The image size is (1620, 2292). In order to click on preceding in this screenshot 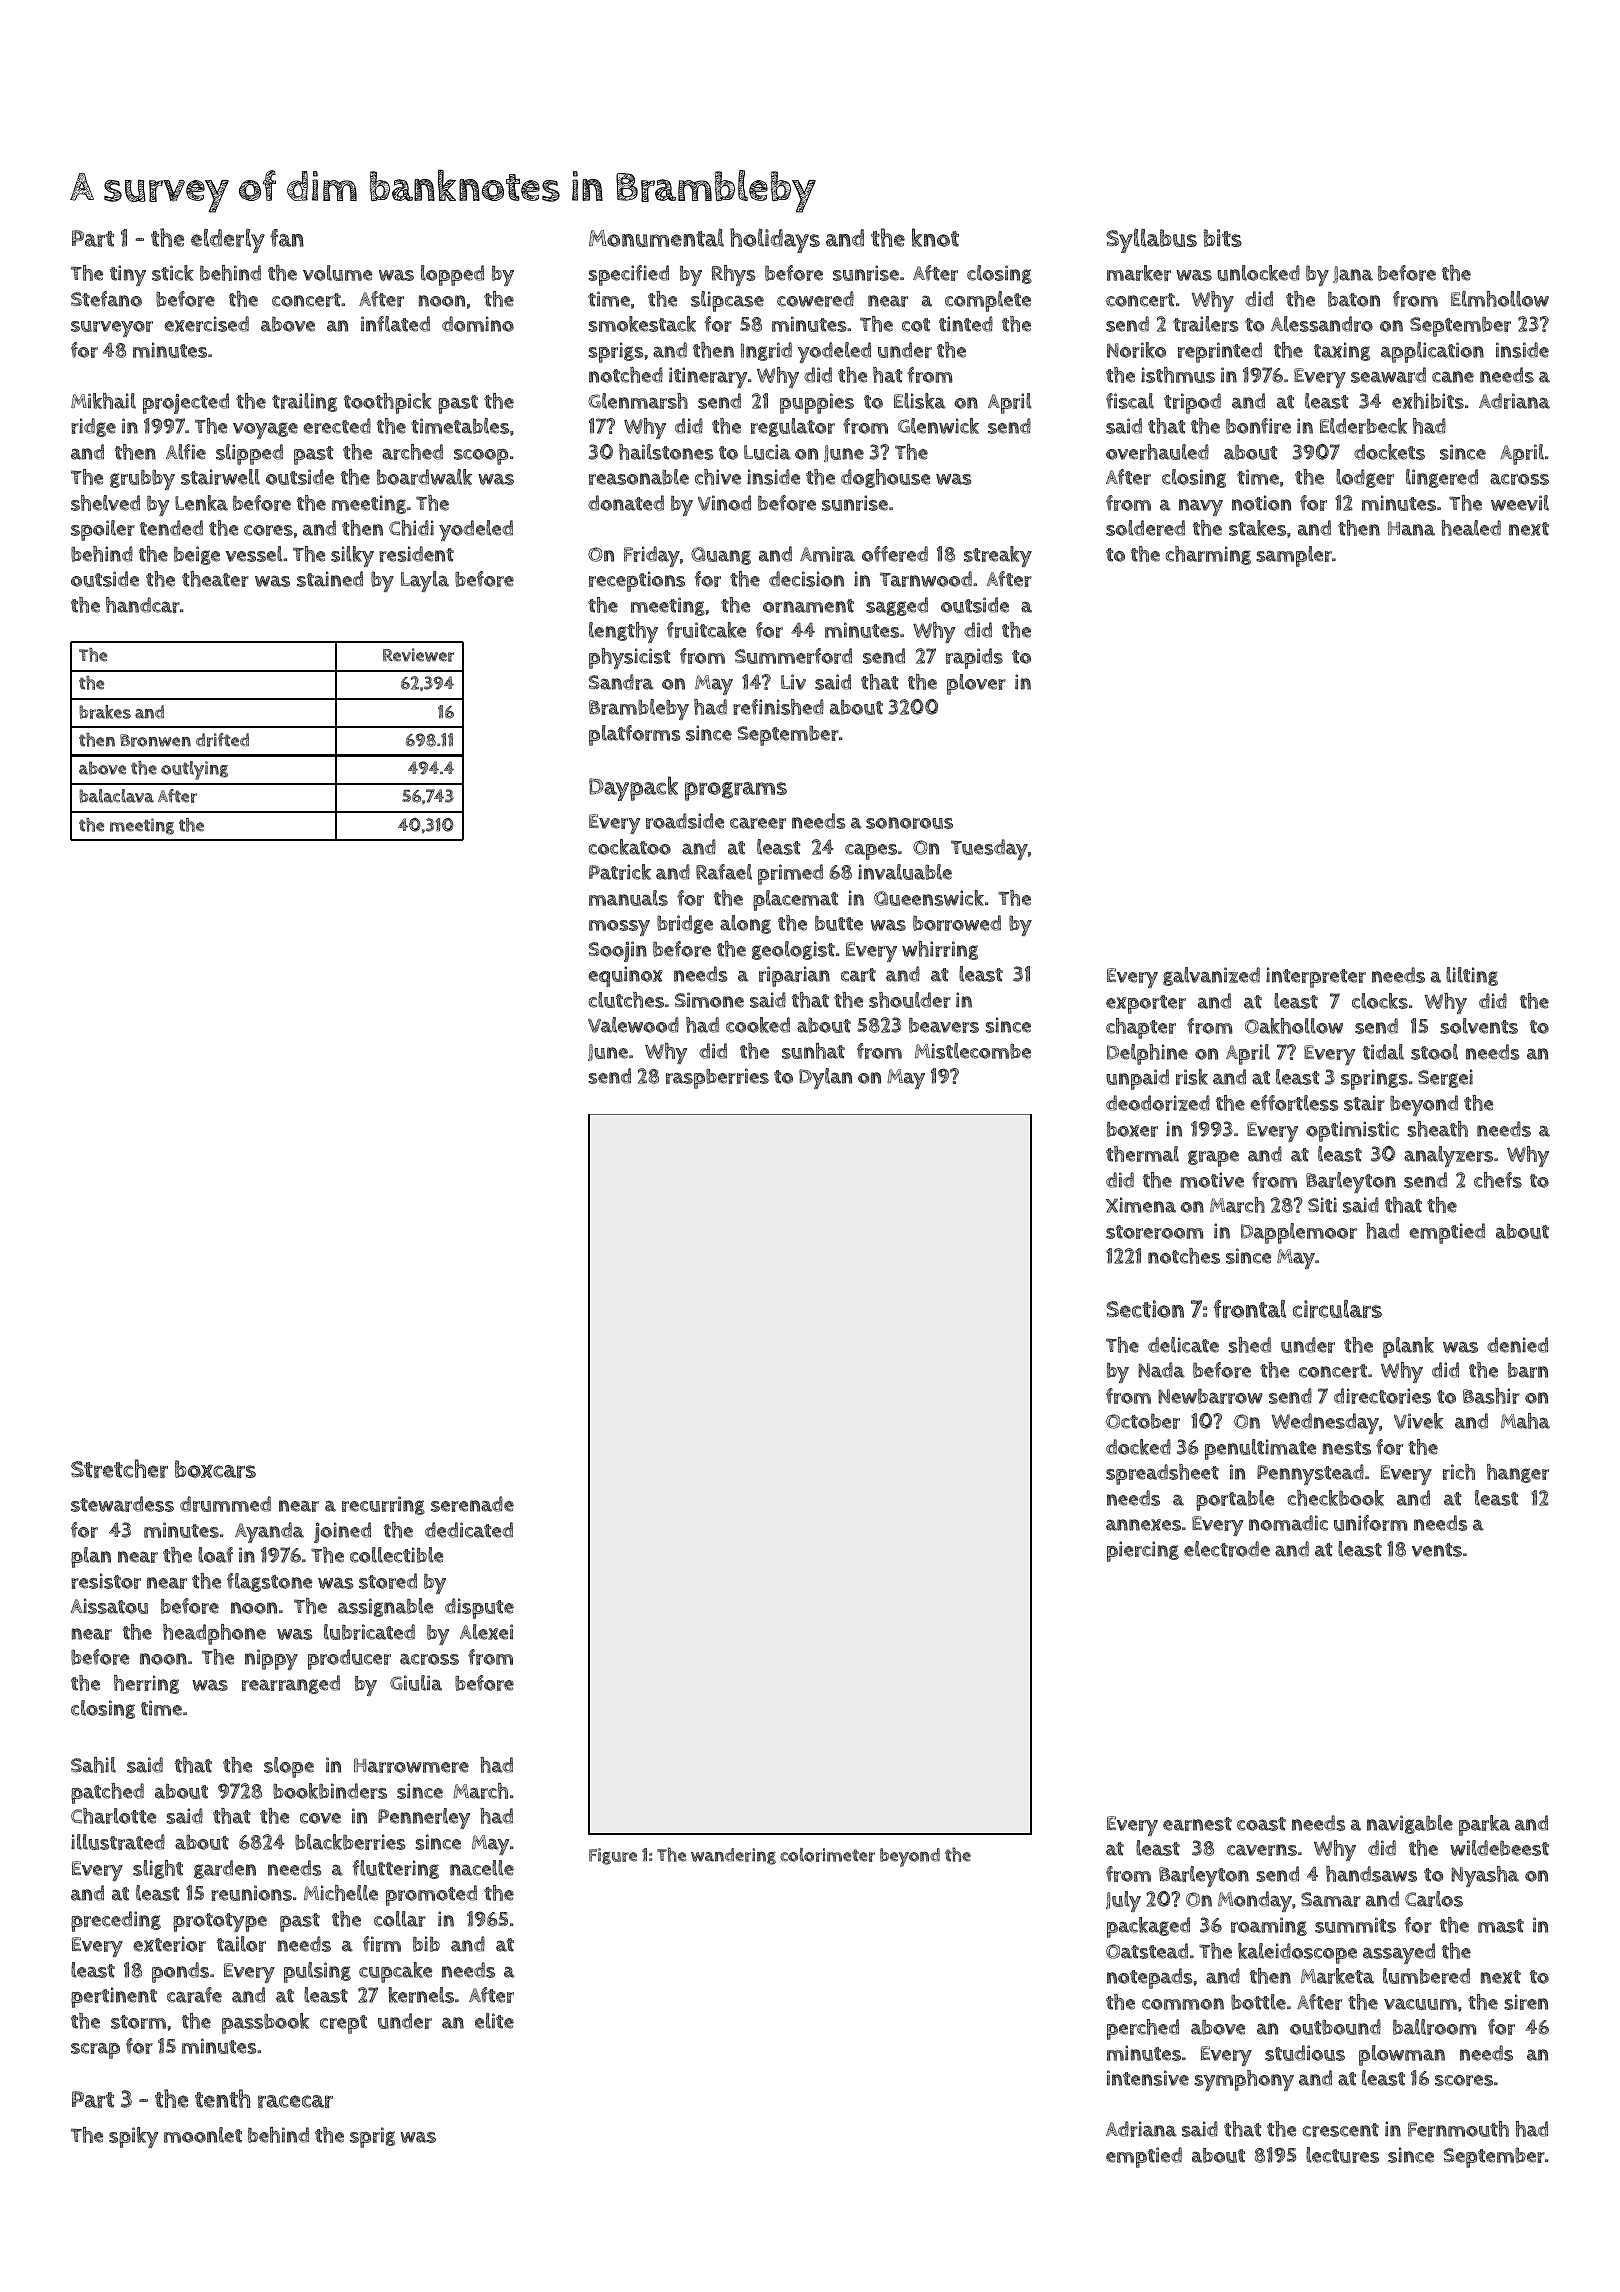, I will do `click(116, 1921)`.
